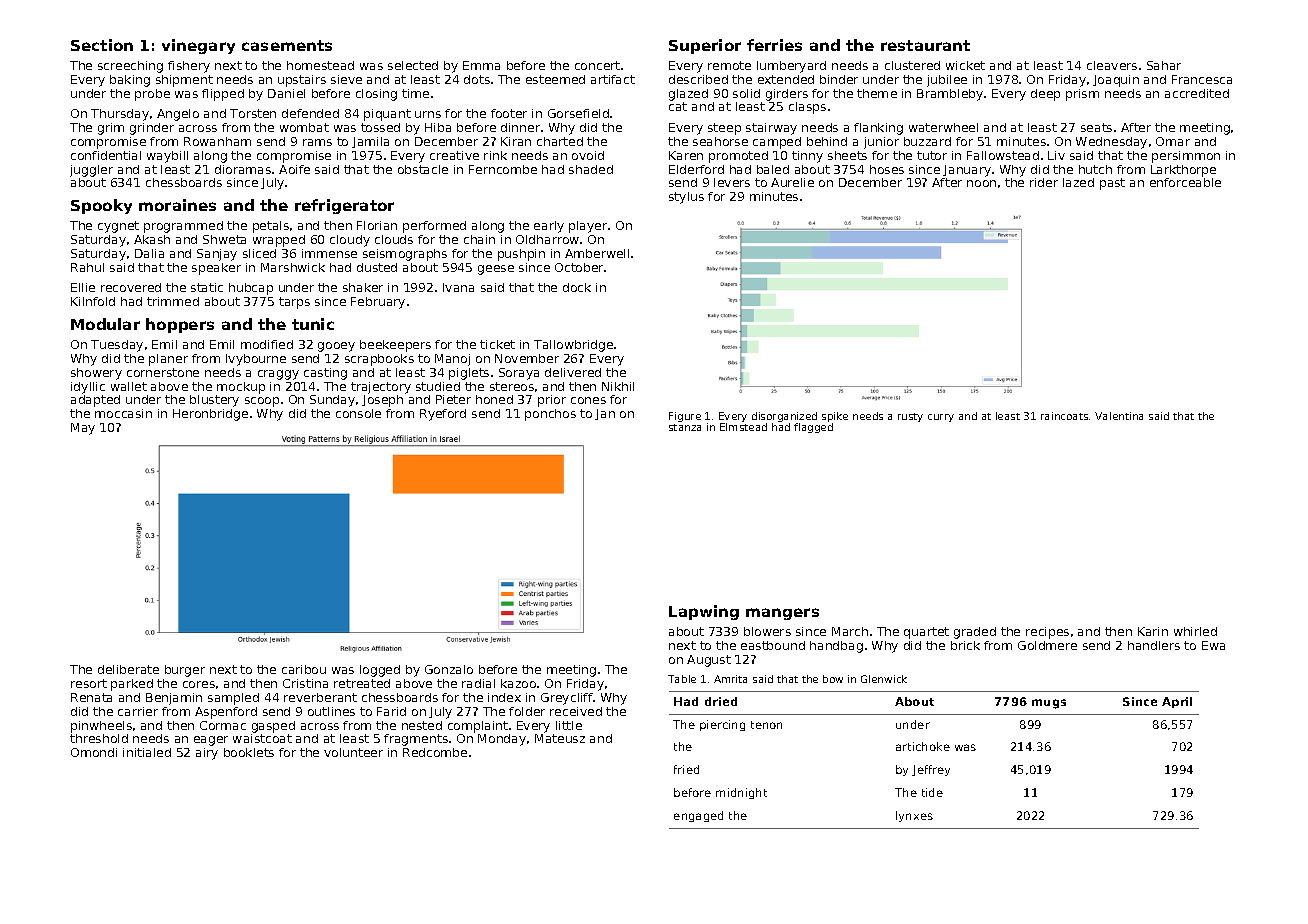 The image size is (1308, 924). What do you see at coordinates (249, 752) in the document?
I see `booklets` at bounding box center [249, 752].
